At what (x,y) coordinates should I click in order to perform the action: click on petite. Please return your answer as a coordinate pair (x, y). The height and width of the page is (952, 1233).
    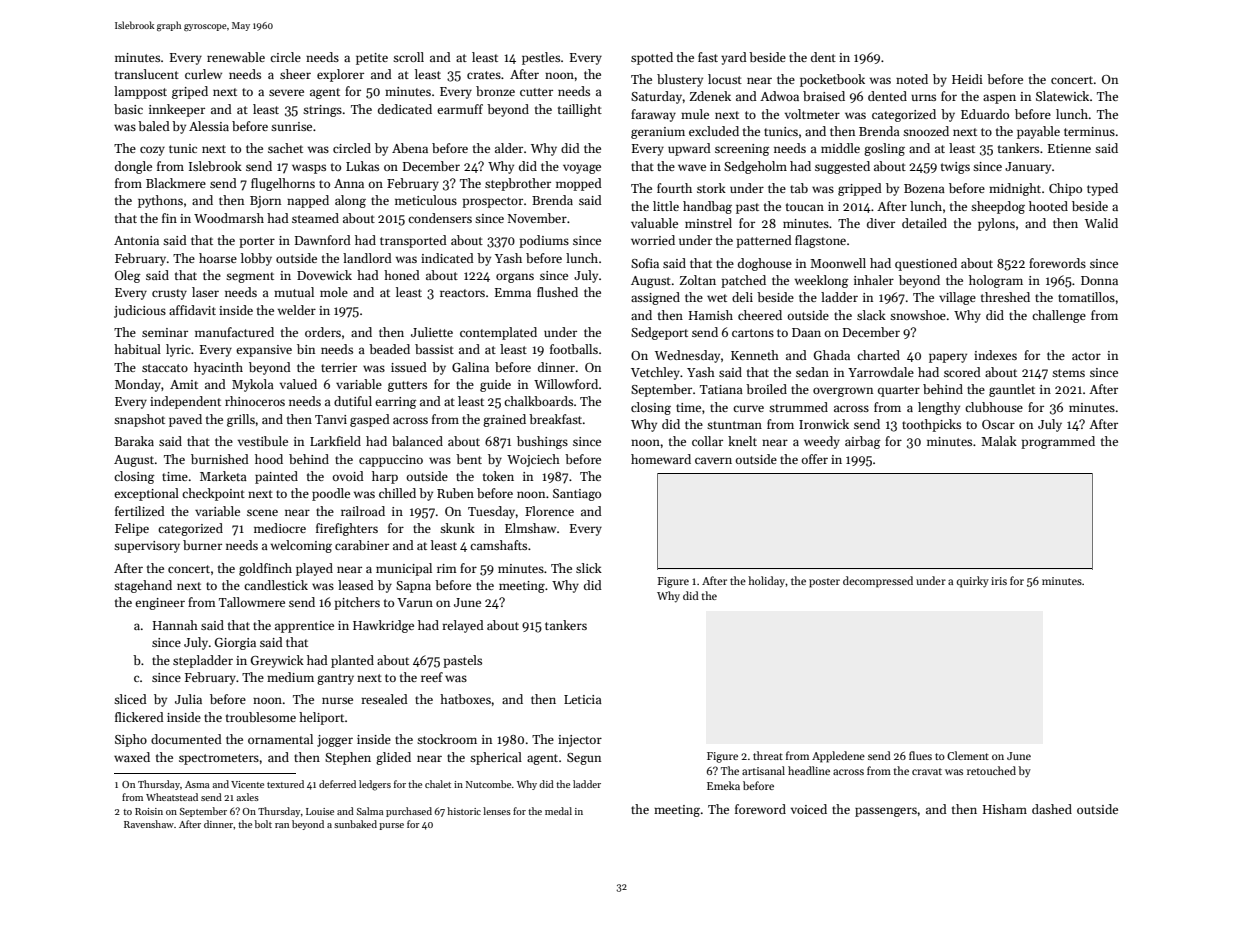
    Looking at the image, I should click on (372, 59).
